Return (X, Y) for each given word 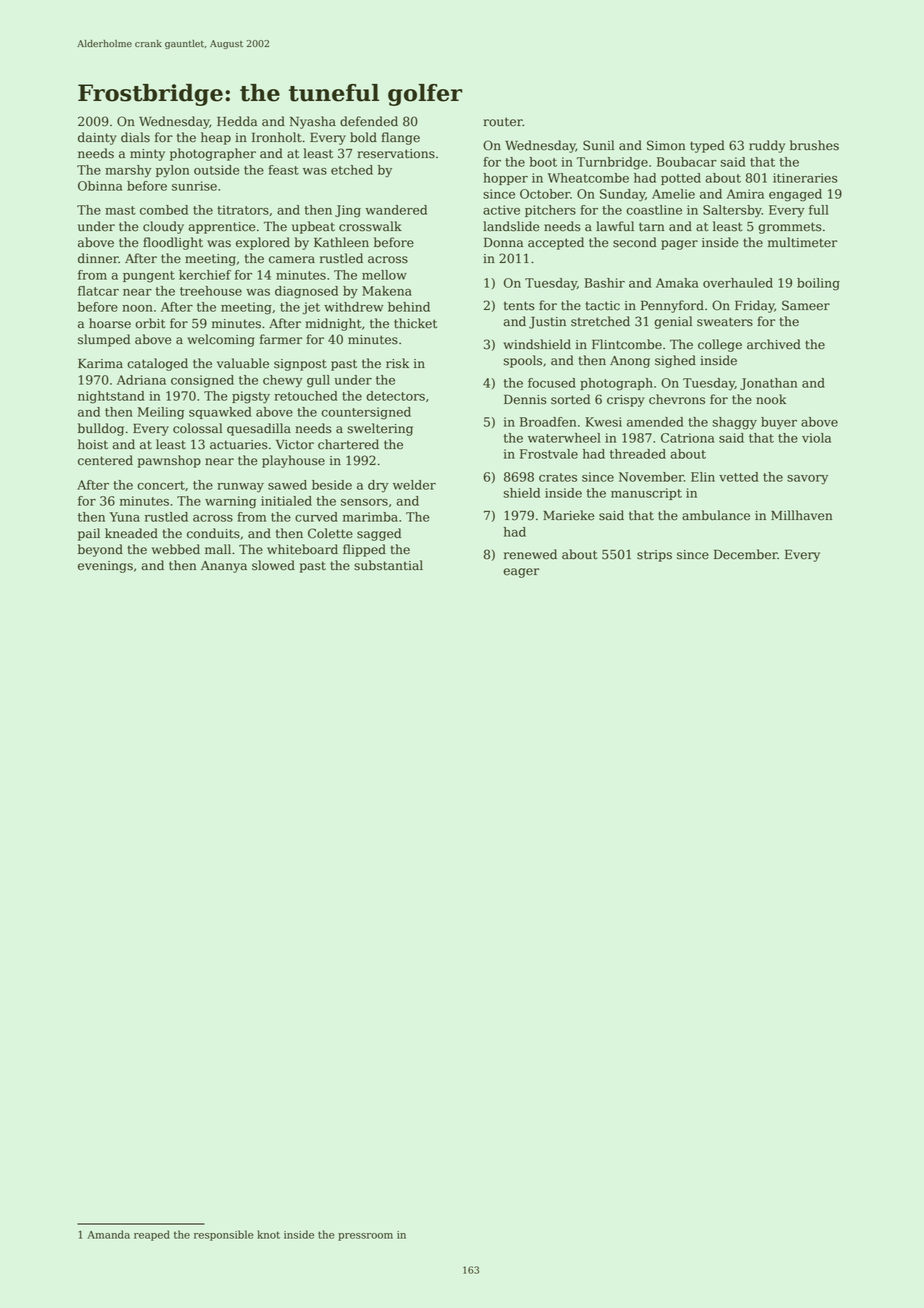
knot (268, 1234)
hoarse (110, 323)
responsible (223, 1235)
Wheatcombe (588, 178)
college (720, 345)
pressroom (365, 1237)
